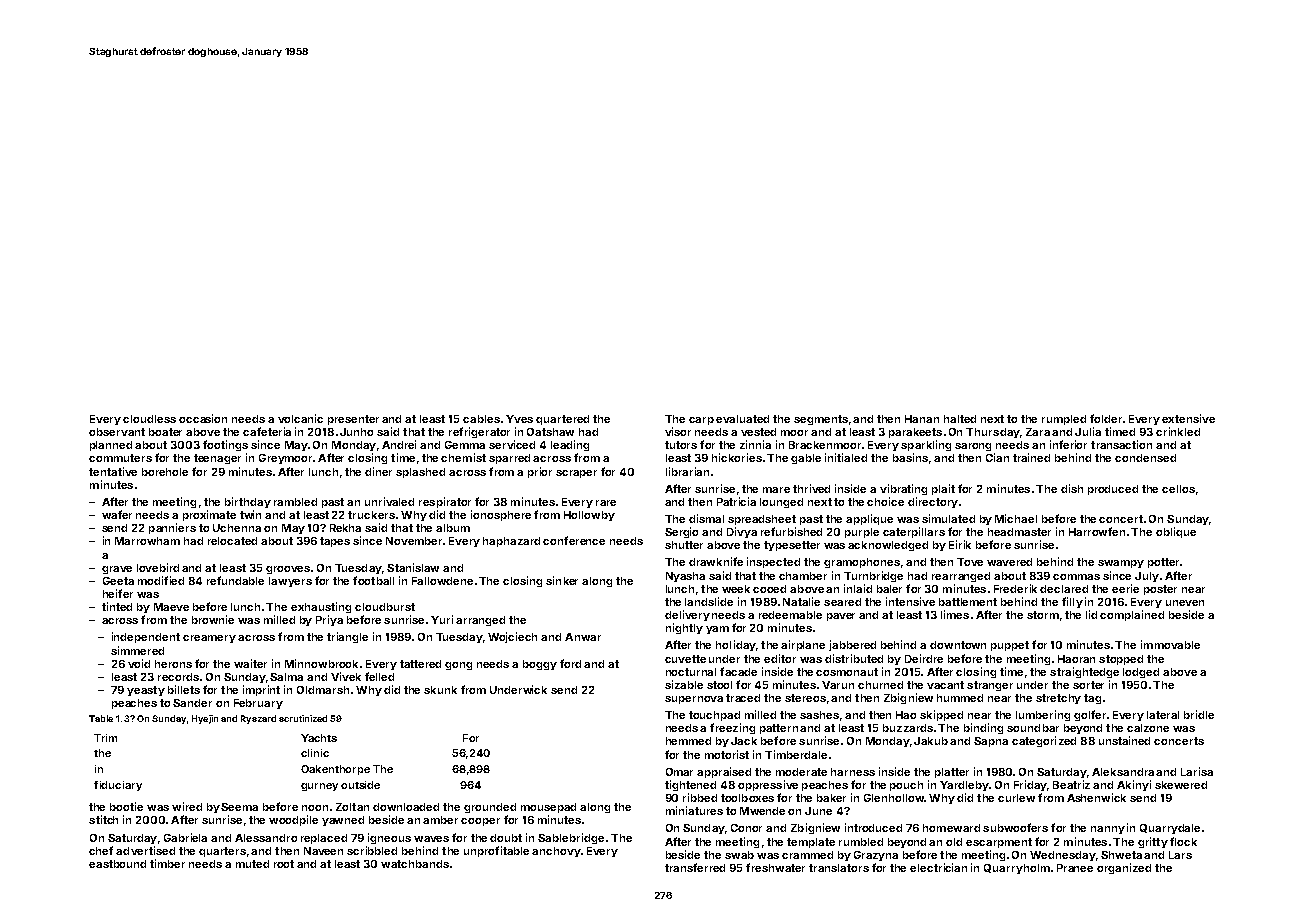 The width and height of the document is (1308, 924). Describe the element at coordinates (694, 810) in the document. I see `miniatures` at that location.
